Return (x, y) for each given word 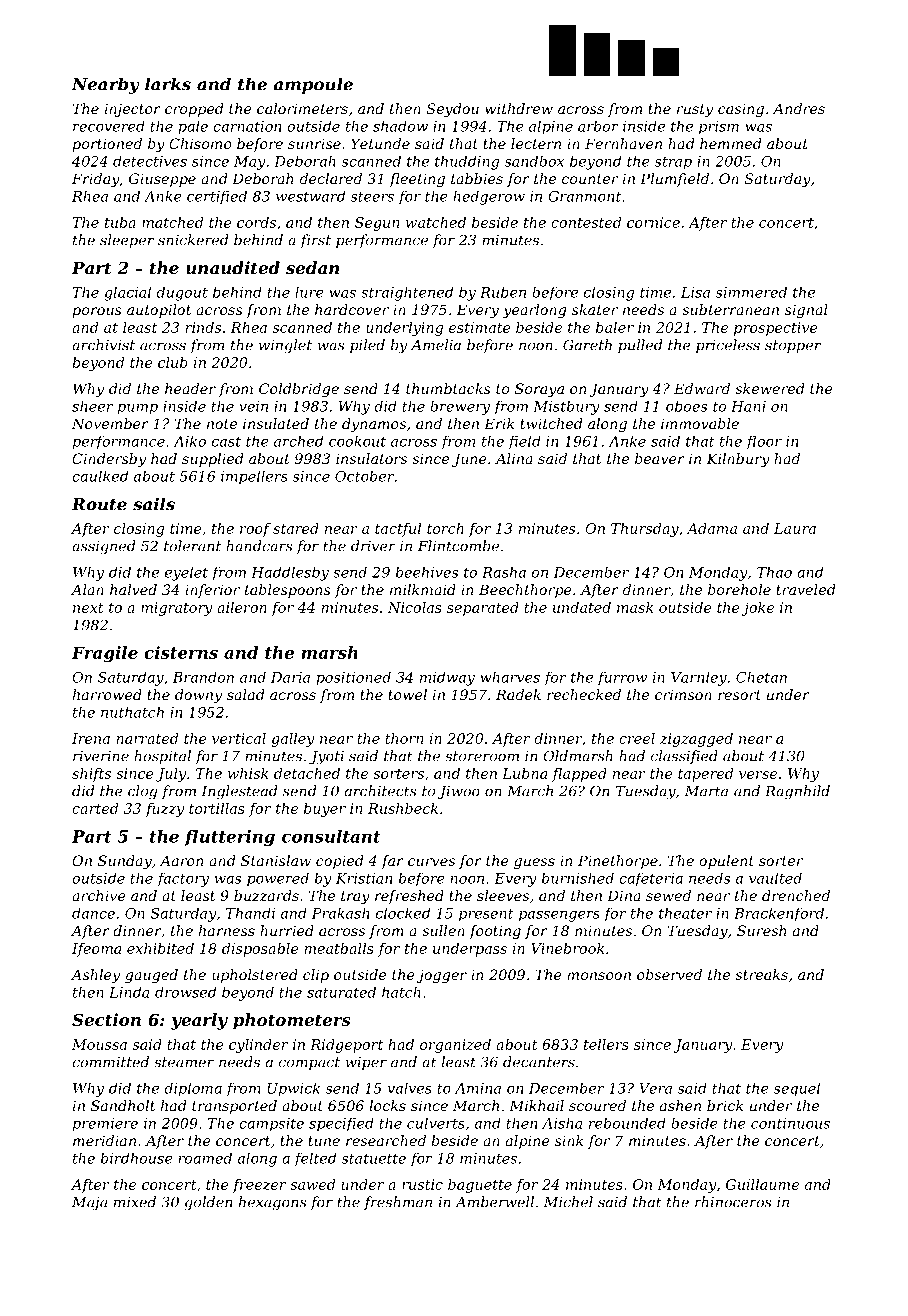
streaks (761, 974)
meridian (104, 1140)
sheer (92, 406)
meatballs (339, 948)
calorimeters (302, 108)
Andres (799, 108)
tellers (606, 1044)
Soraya (539, 390)
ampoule (313, 85)
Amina (478, 1088)
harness (227, 930)
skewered (769, 388)
